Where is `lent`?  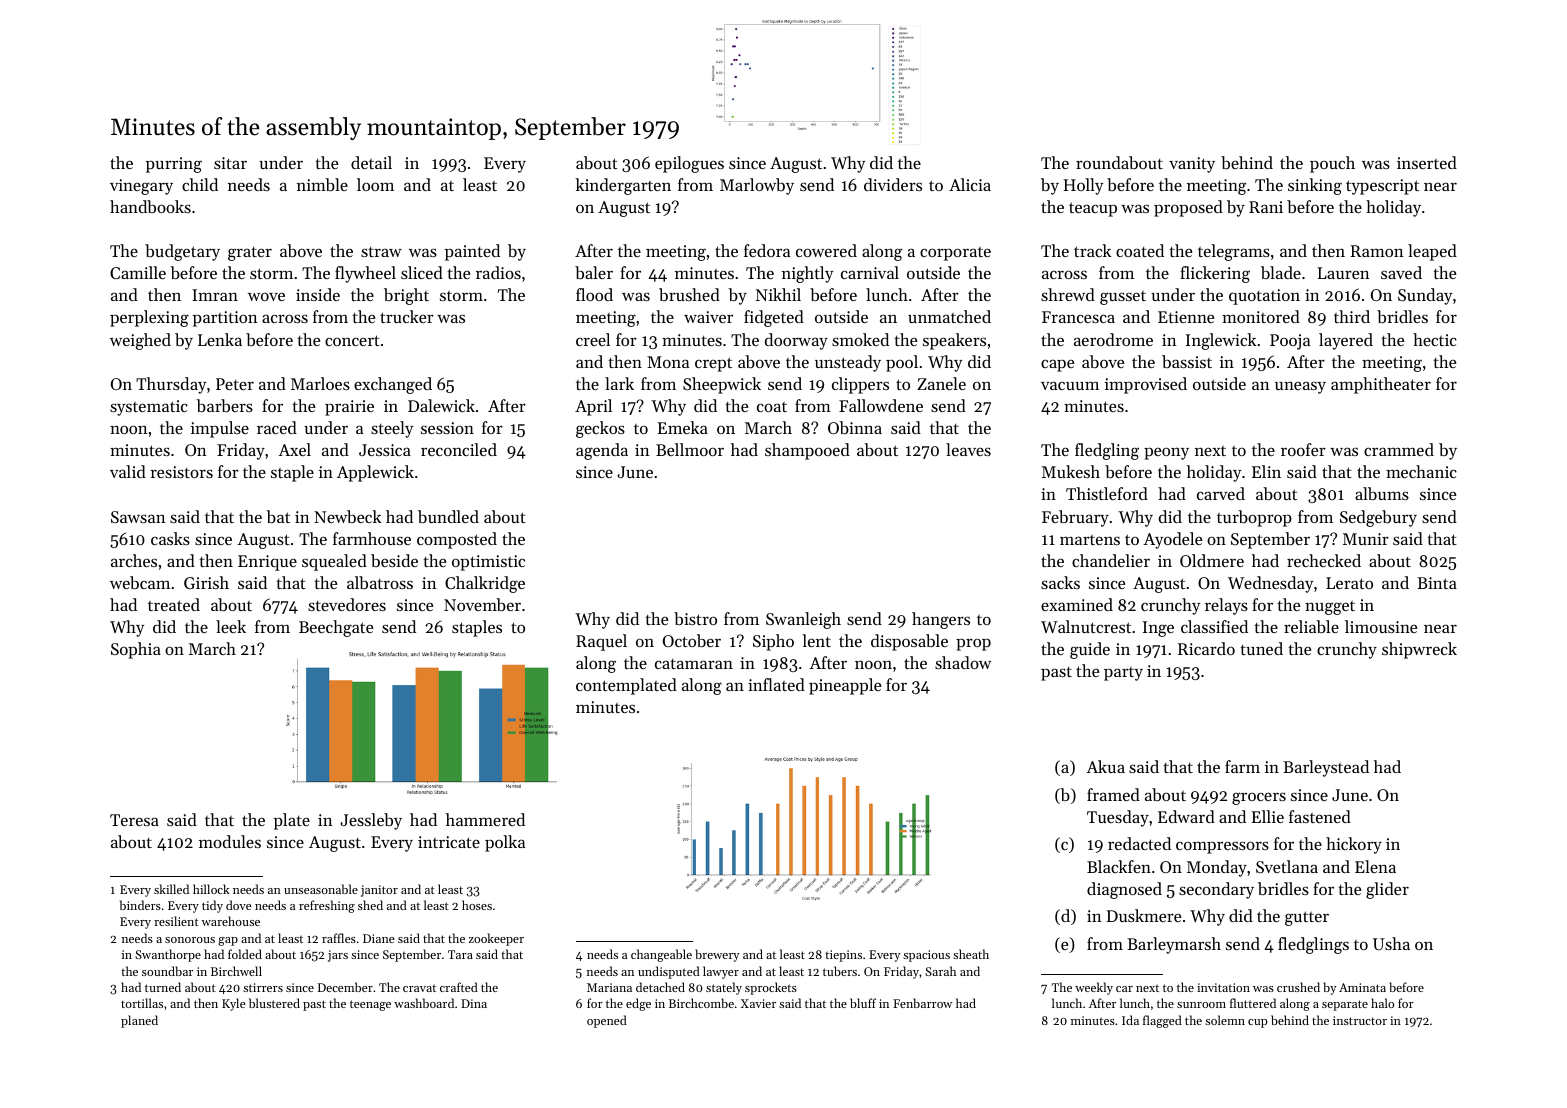 lent is located at coordinates (816, 640).
